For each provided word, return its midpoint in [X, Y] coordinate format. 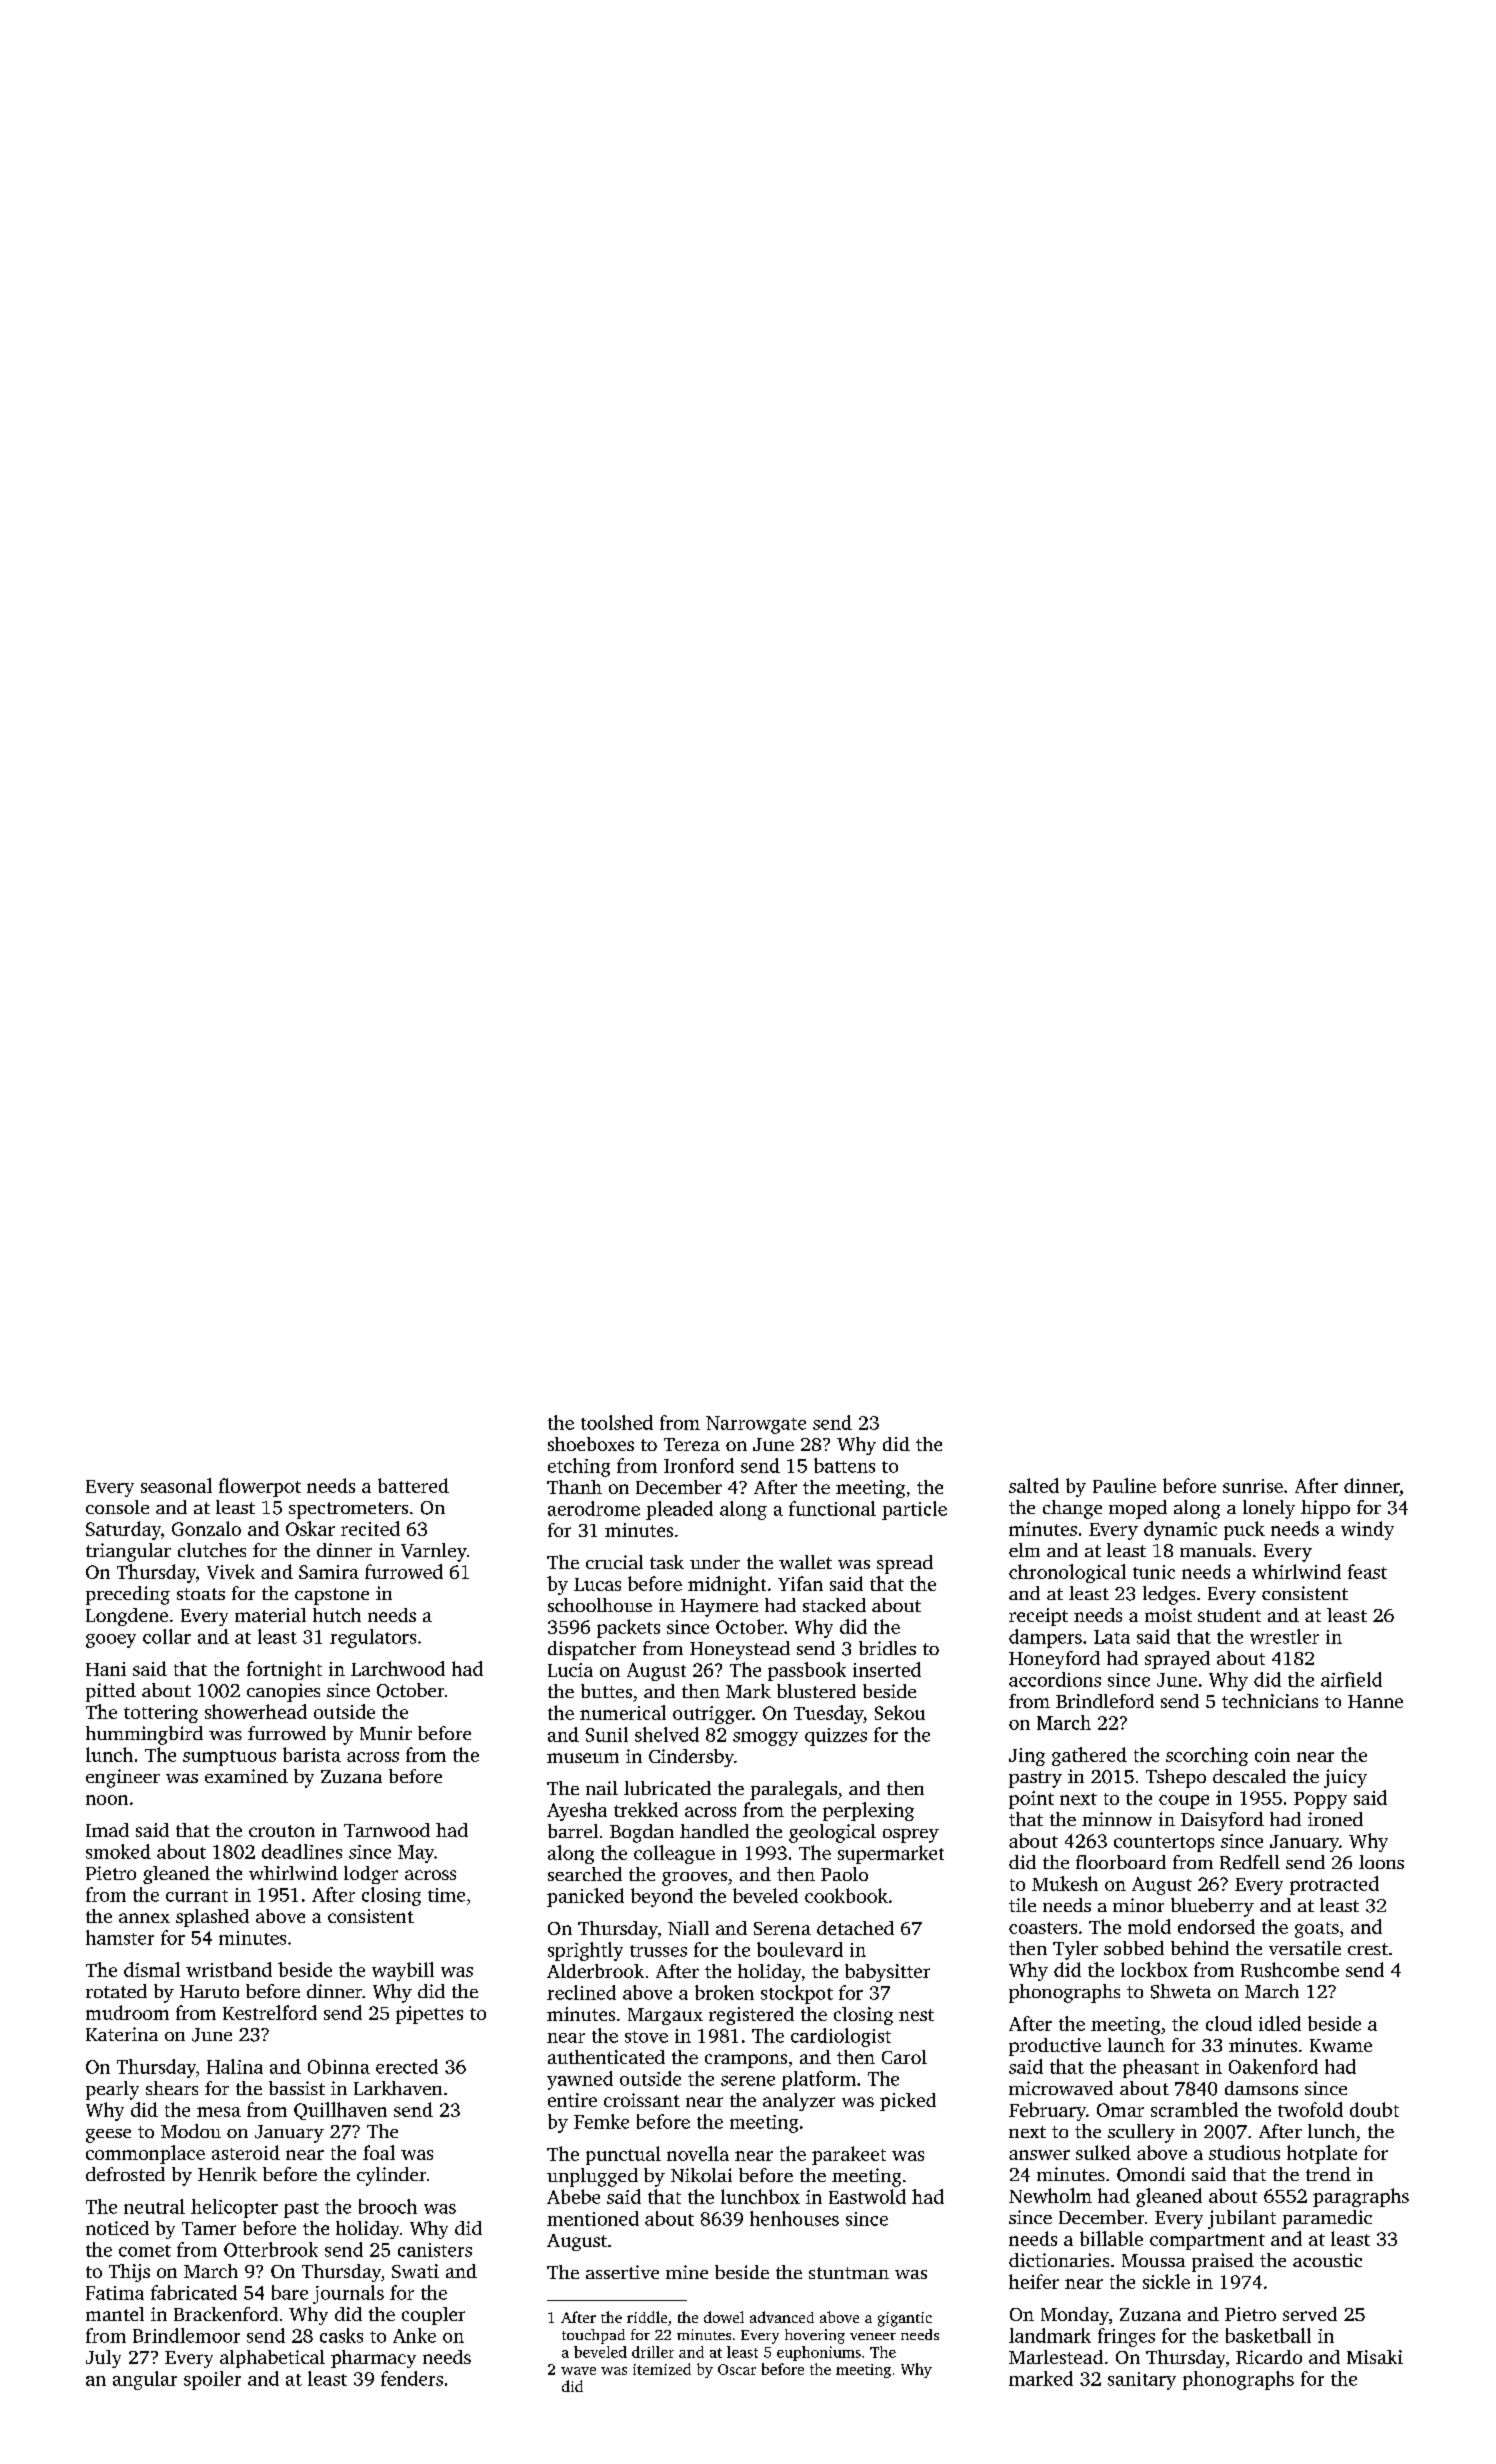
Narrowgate [756, 1425]
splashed [212, 1918]
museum [583, 1758]
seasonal [176, 1485]
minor [1138, 1905]
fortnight [284, 1670]
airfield [1351, 1679]
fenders [412, 2378]
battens [844, 1465]
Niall [688, 1928]
